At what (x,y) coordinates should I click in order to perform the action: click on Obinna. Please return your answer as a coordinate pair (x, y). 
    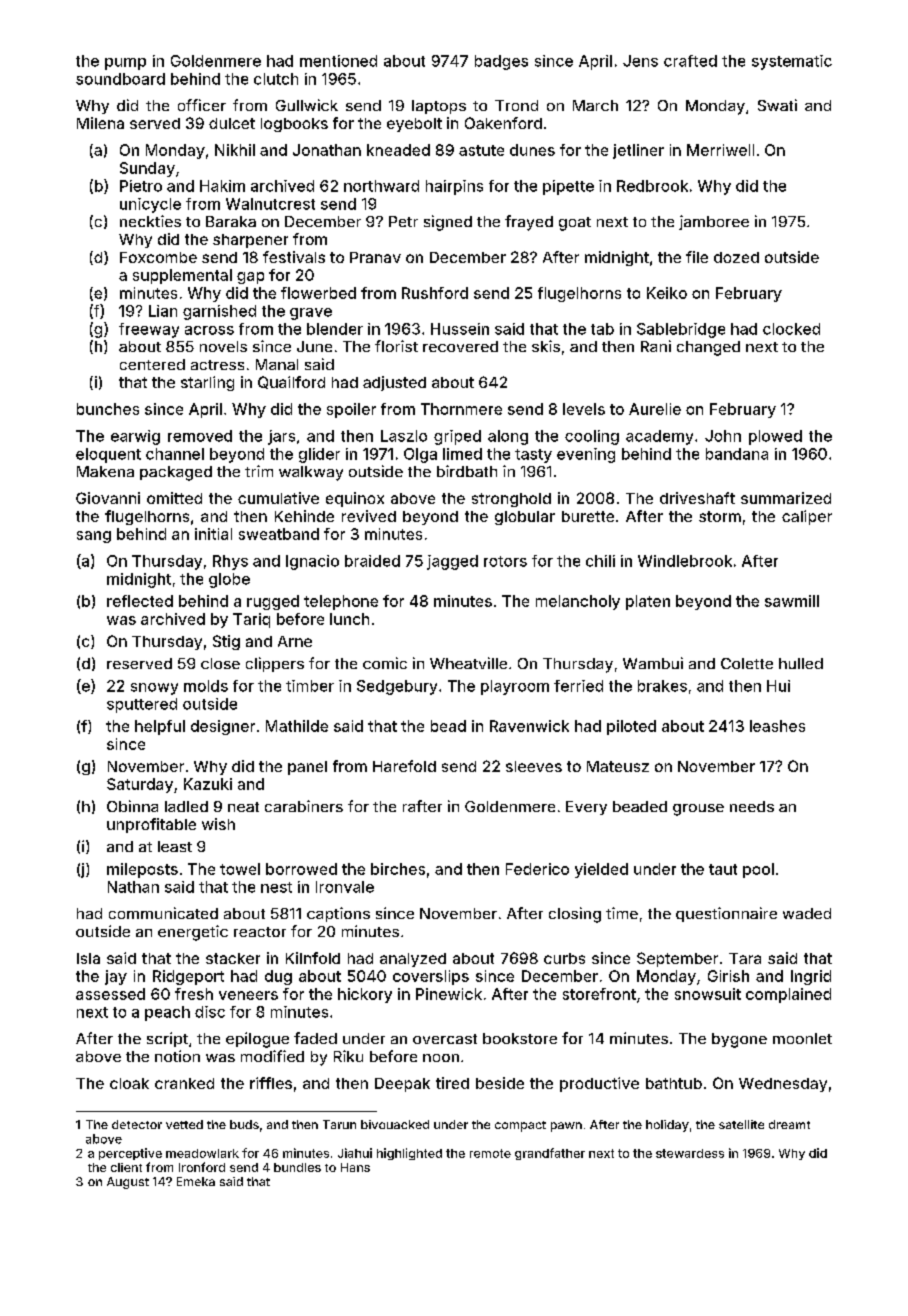
    Looking at the image, I should click on (132, 806).
